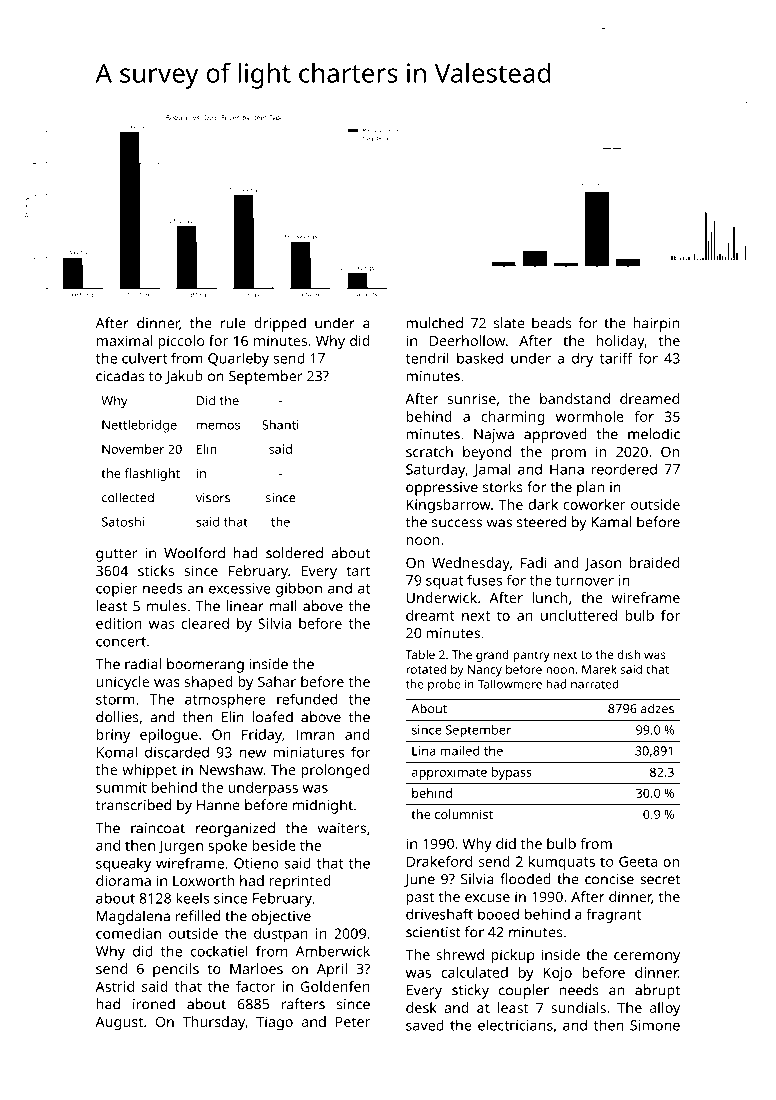 This screenshot has height=1100, width=776. Describe the element at coordinates (233, 323) in the screenshot. I see `rule` at that location.
